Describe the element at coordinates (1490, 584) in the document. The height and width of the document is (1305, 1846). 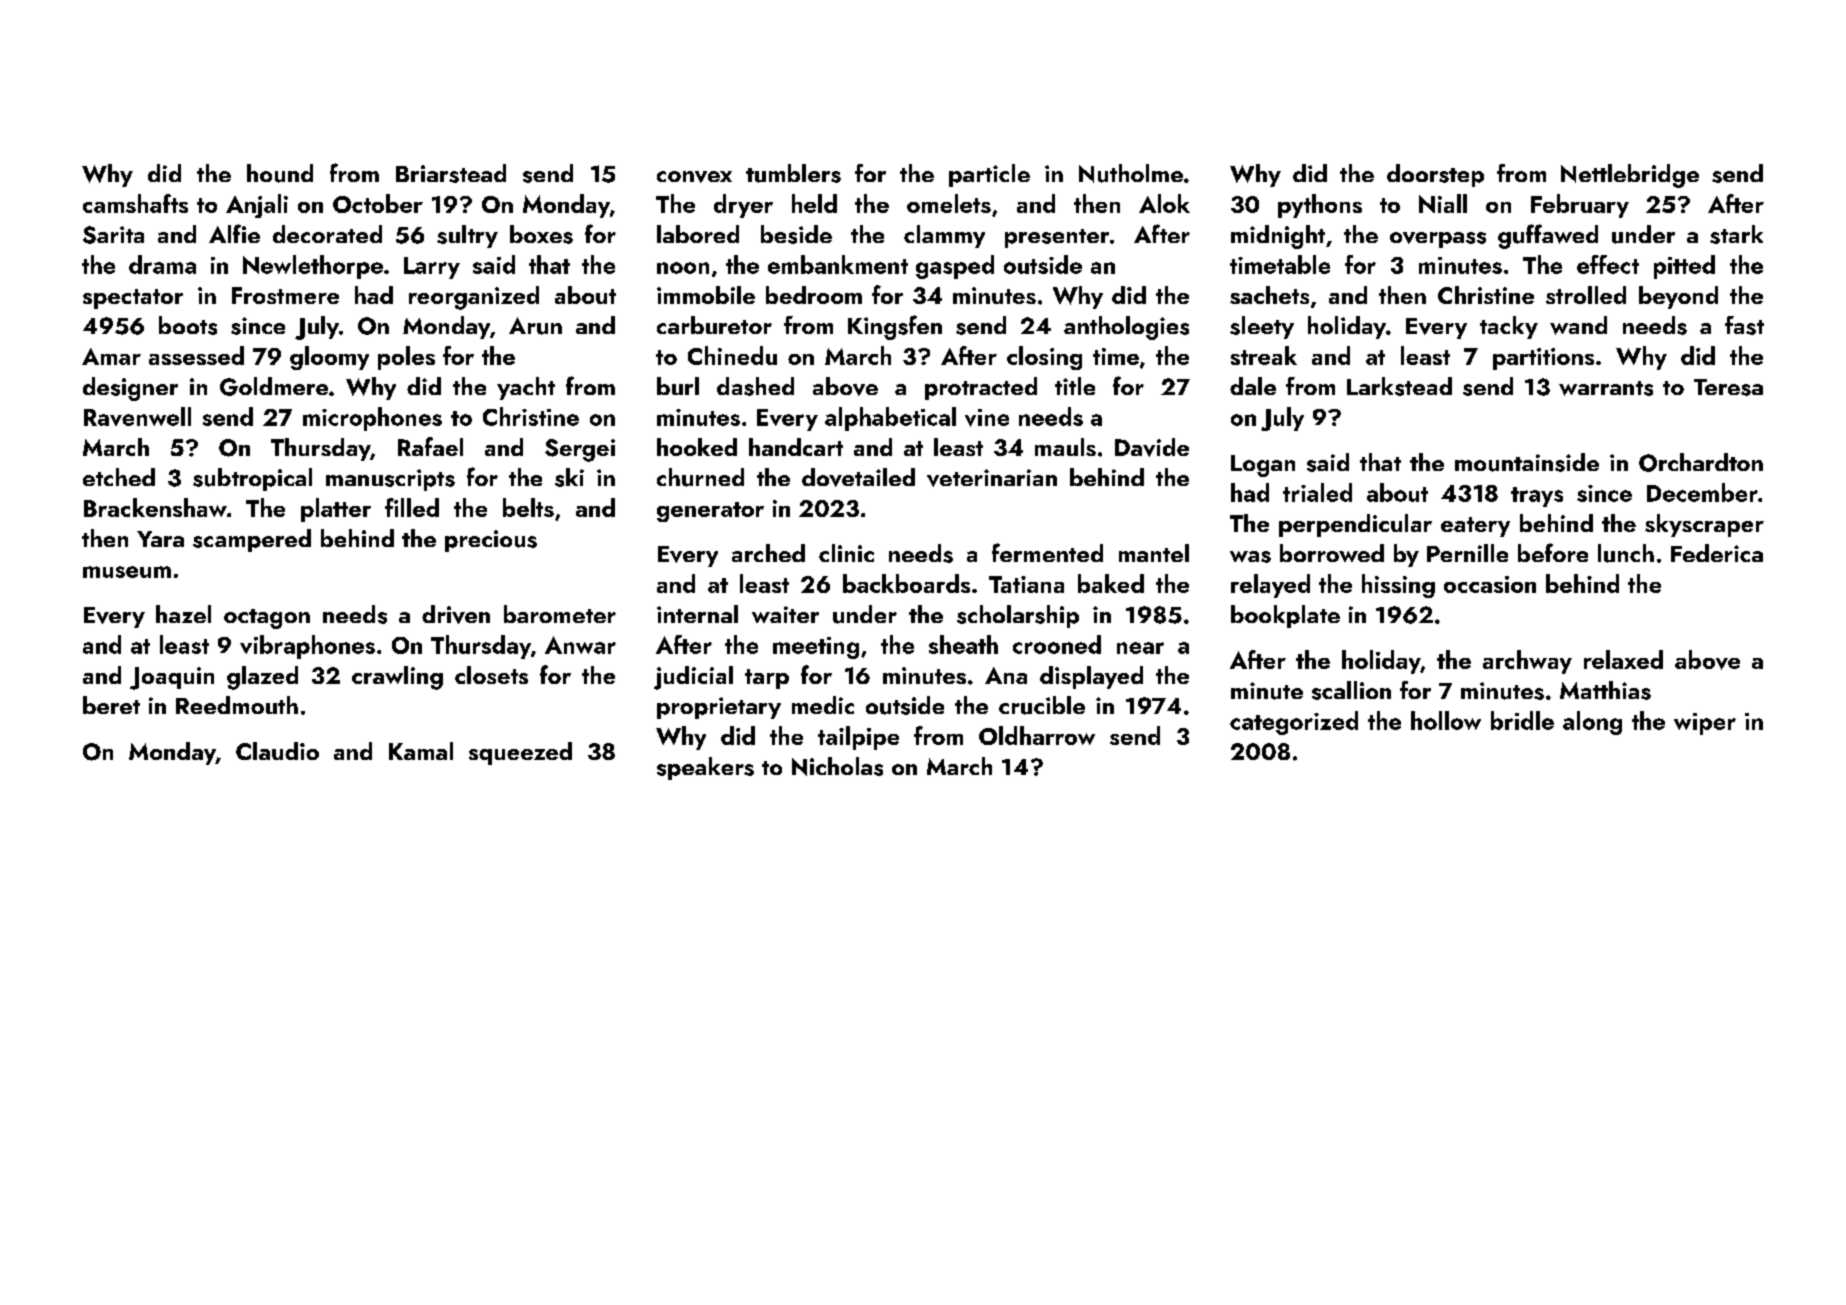
I see `occasion` at that location.
